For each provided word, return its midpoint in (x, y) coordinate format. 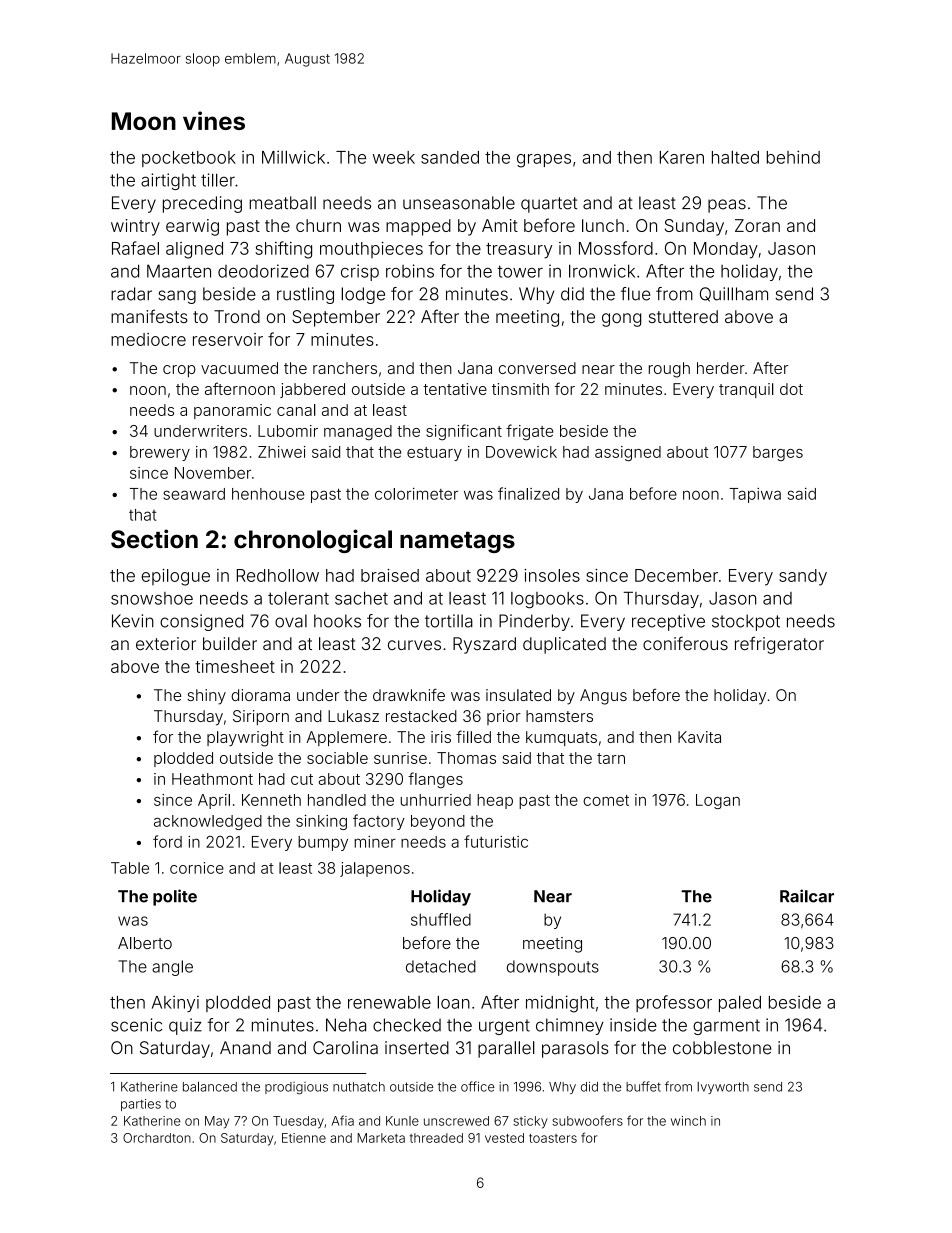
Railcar (807, 896)
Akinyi (175, 1004)
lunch (603, 225)
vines (214, 120)
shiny (206, 697)
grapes (544, 161)
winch (688, 1121)
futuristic (496, 841)
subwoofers (587, 1120)
